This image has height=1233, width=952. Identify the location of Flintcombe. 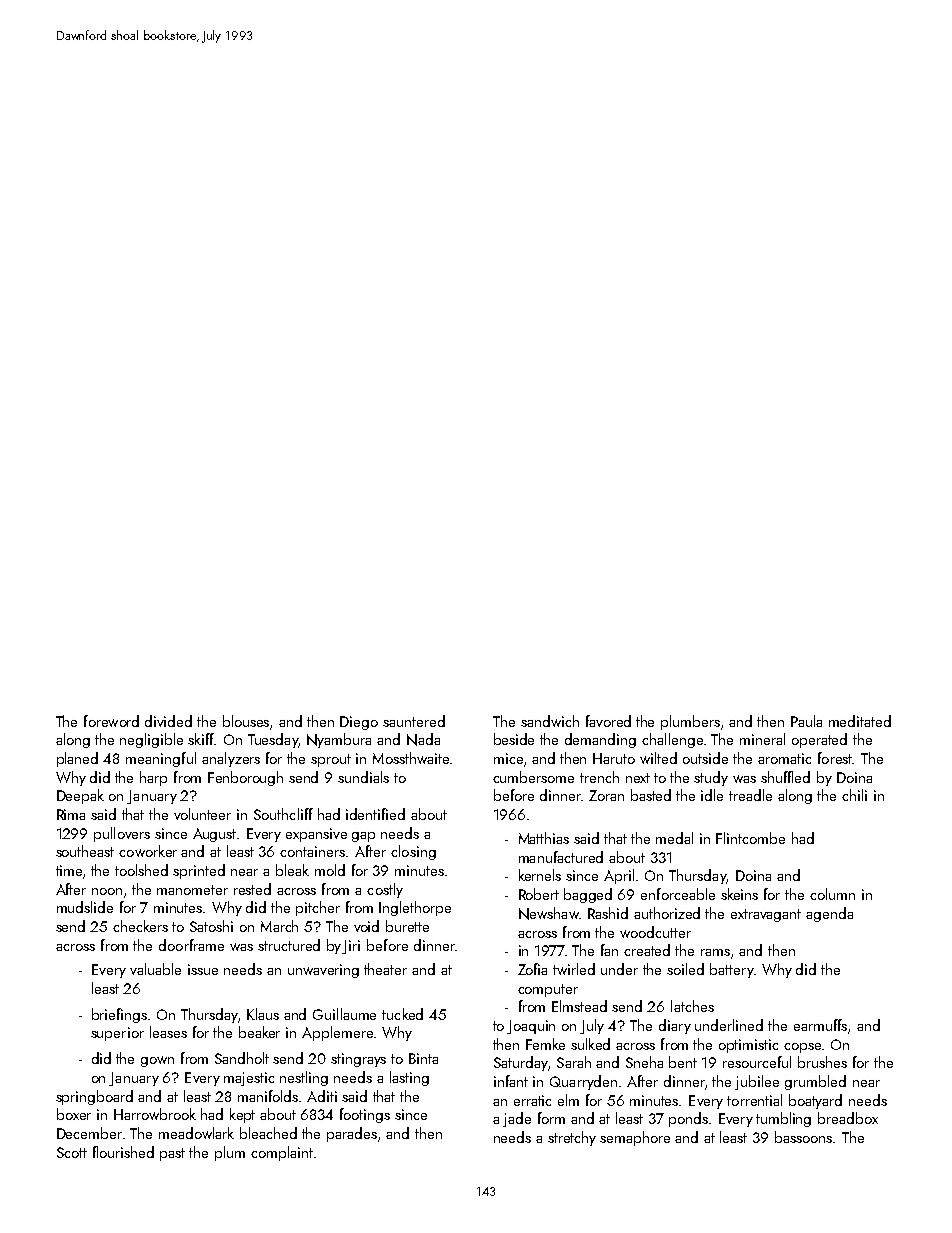
(750, 838).
